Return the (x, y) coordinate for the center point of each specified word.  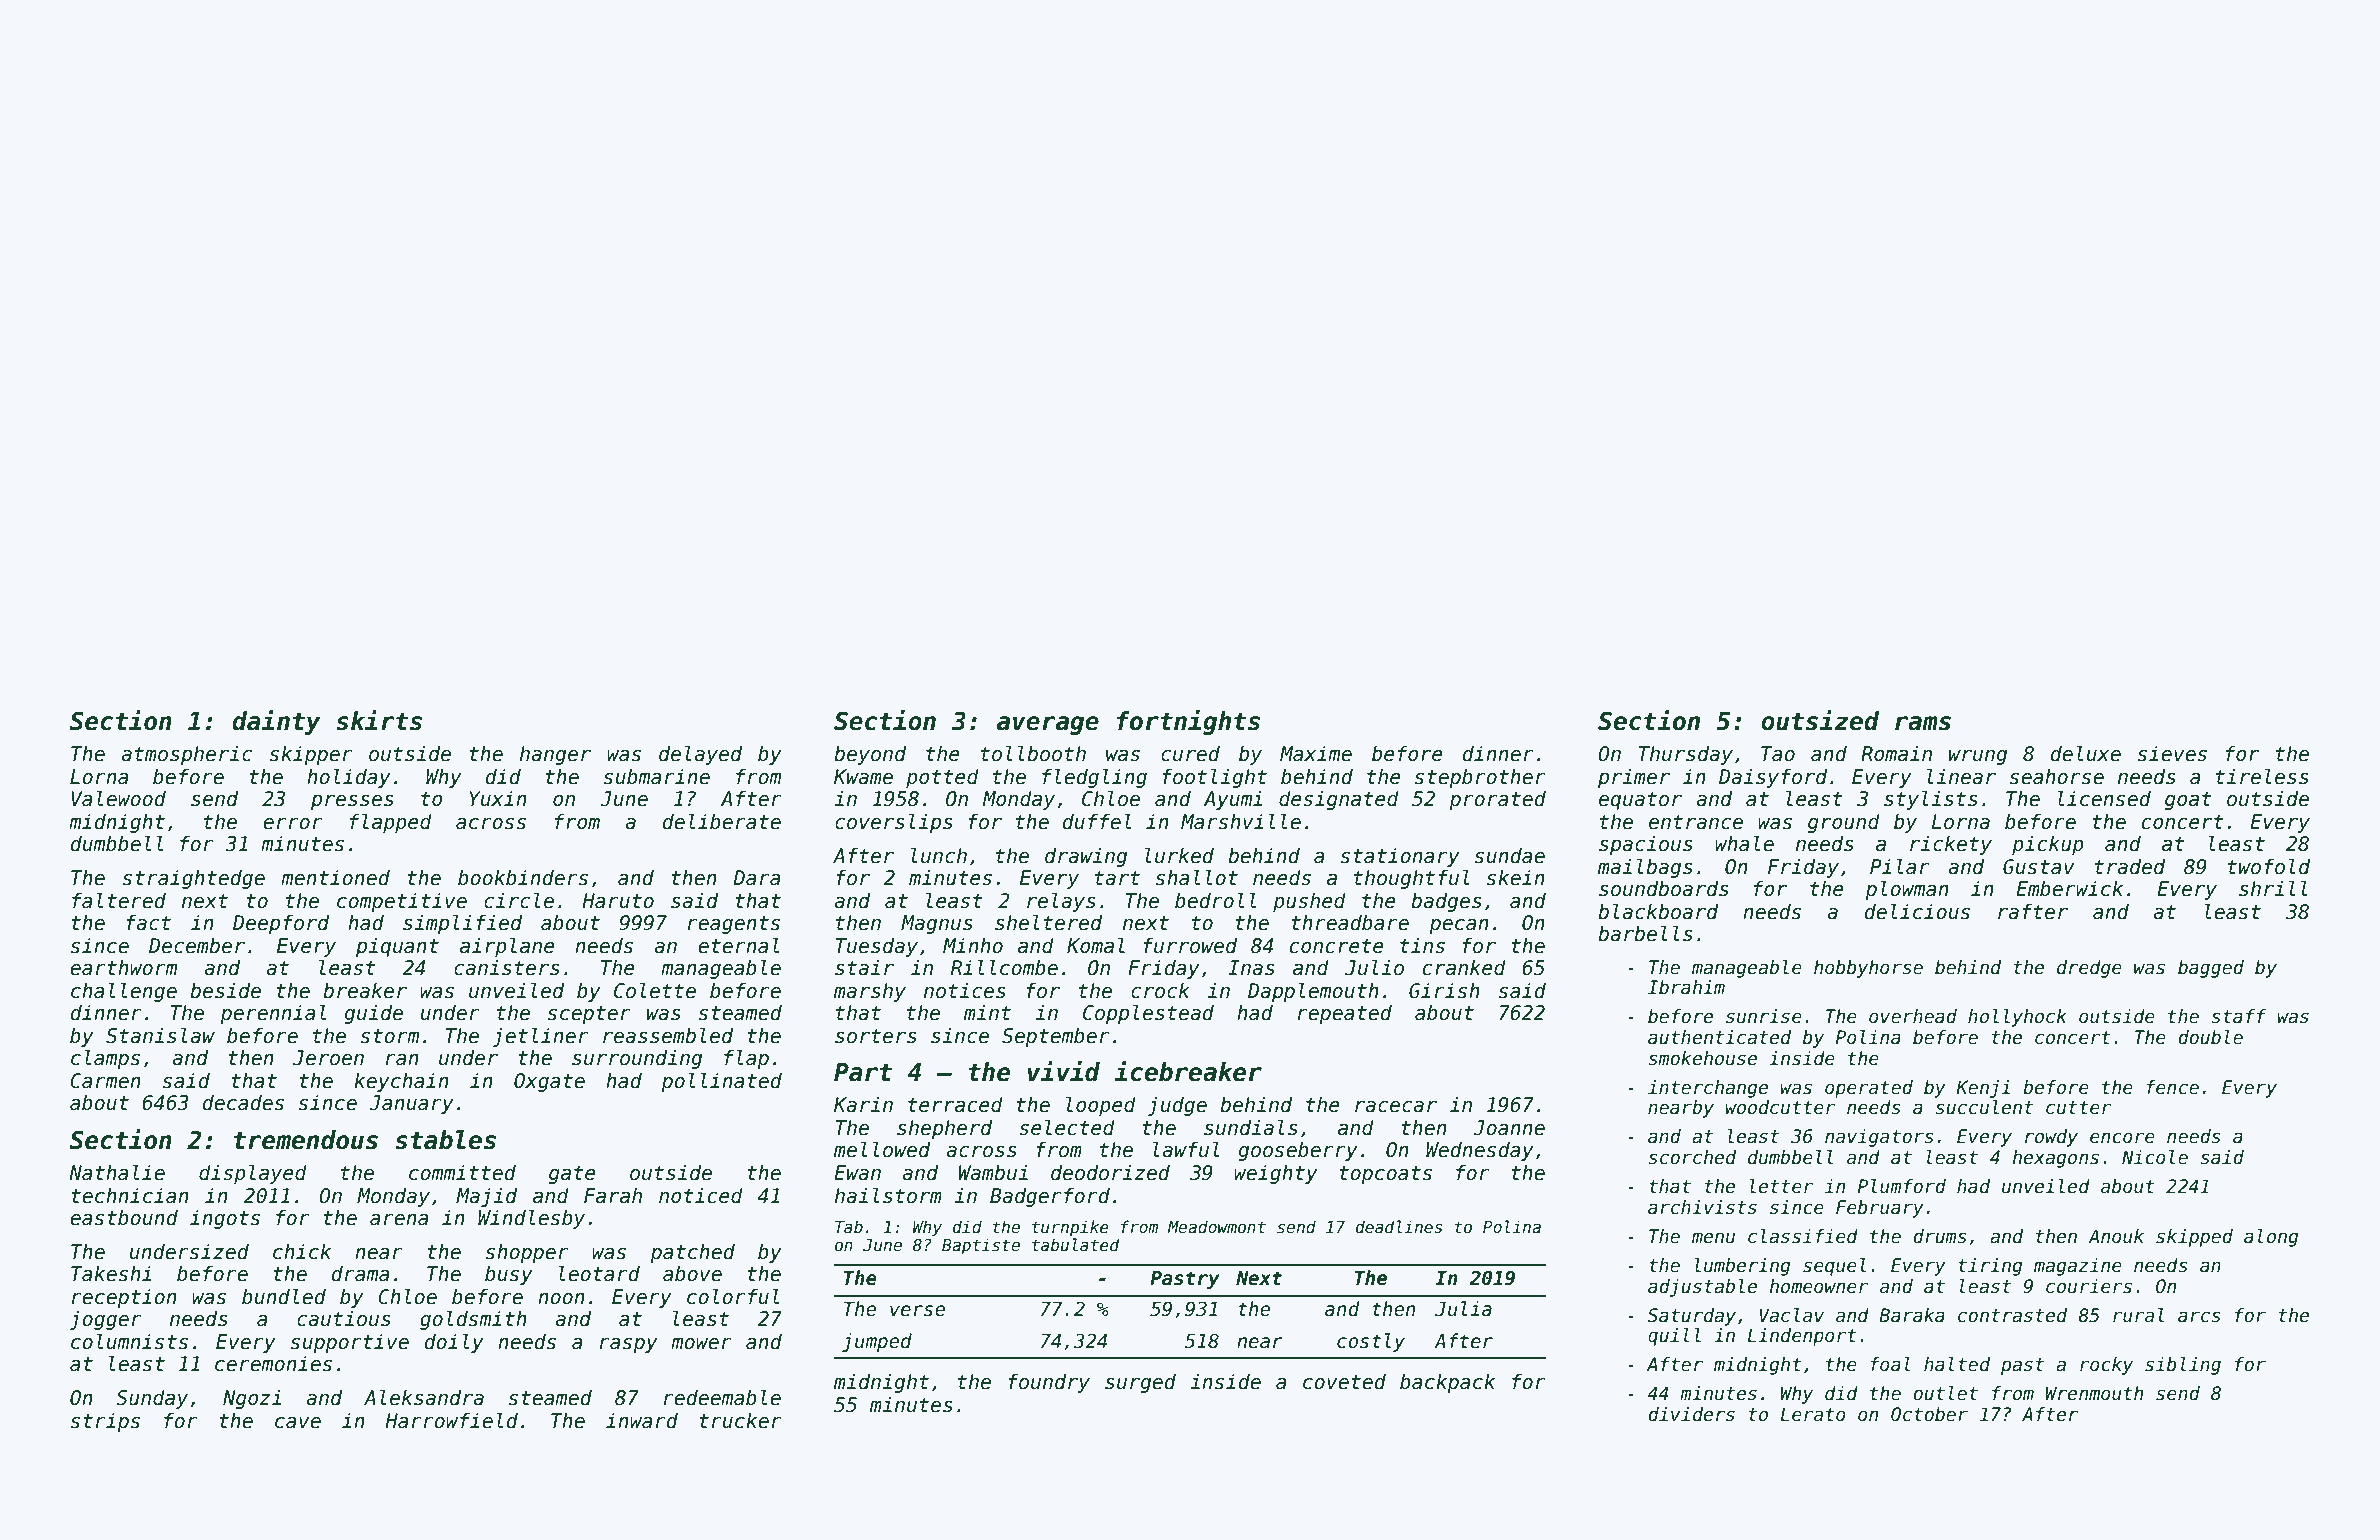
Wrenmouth (2094, 1393)
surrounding (637, 1059)
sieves (2172, 753)
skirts (379, 720)
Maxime (1316, 753)
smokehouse (1702, 1058)
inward (642, 1420)
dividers (1691, 1414)
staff (2238, 1016)
